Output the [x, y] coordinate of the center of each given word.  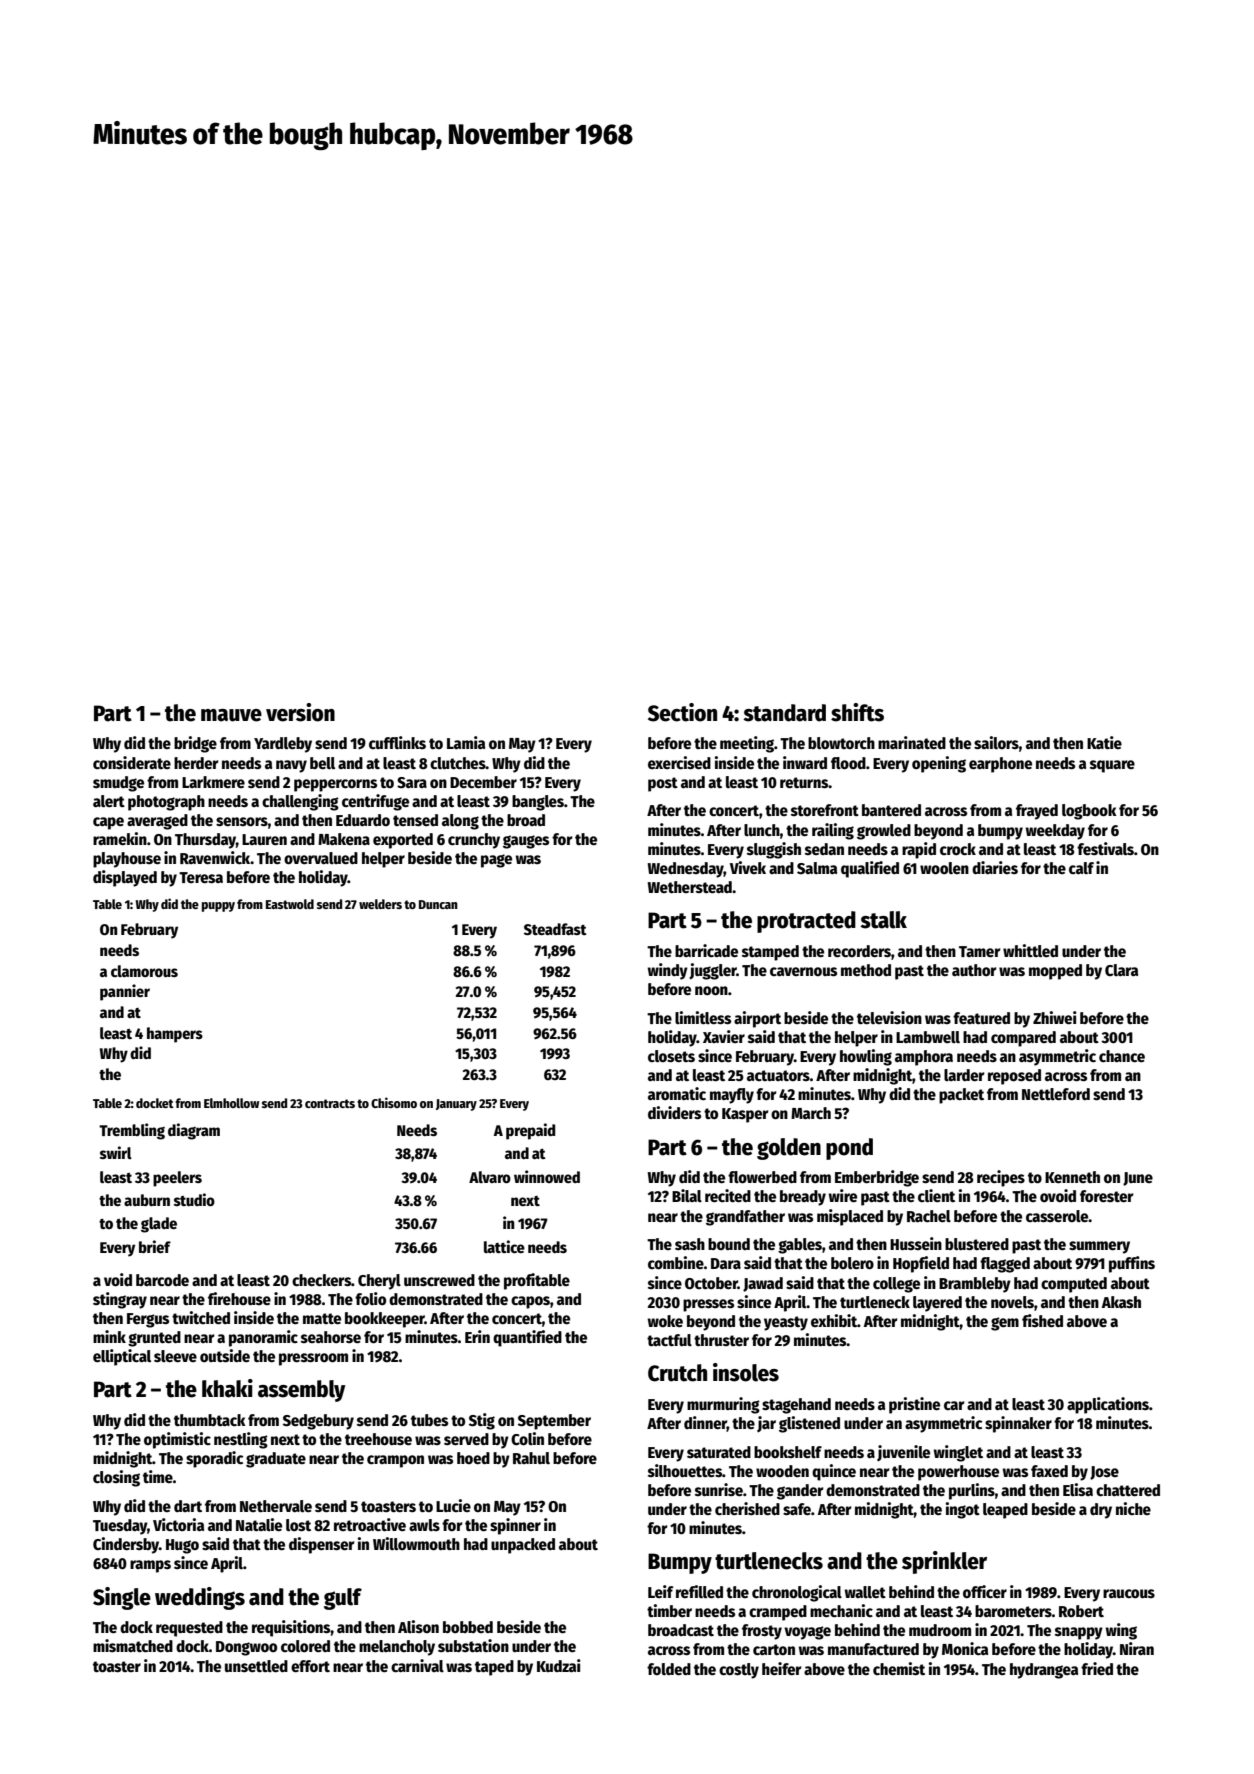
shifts [857, 712]
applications [1108, 1405]
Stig [482, 1421]
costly [739, 1671]
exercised [679, 763]
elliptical [122, 1357]
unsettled [256, 1666]
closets [671, 1056]
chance [1122, 1056]
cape [108, 823]
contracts [330, 1103]
